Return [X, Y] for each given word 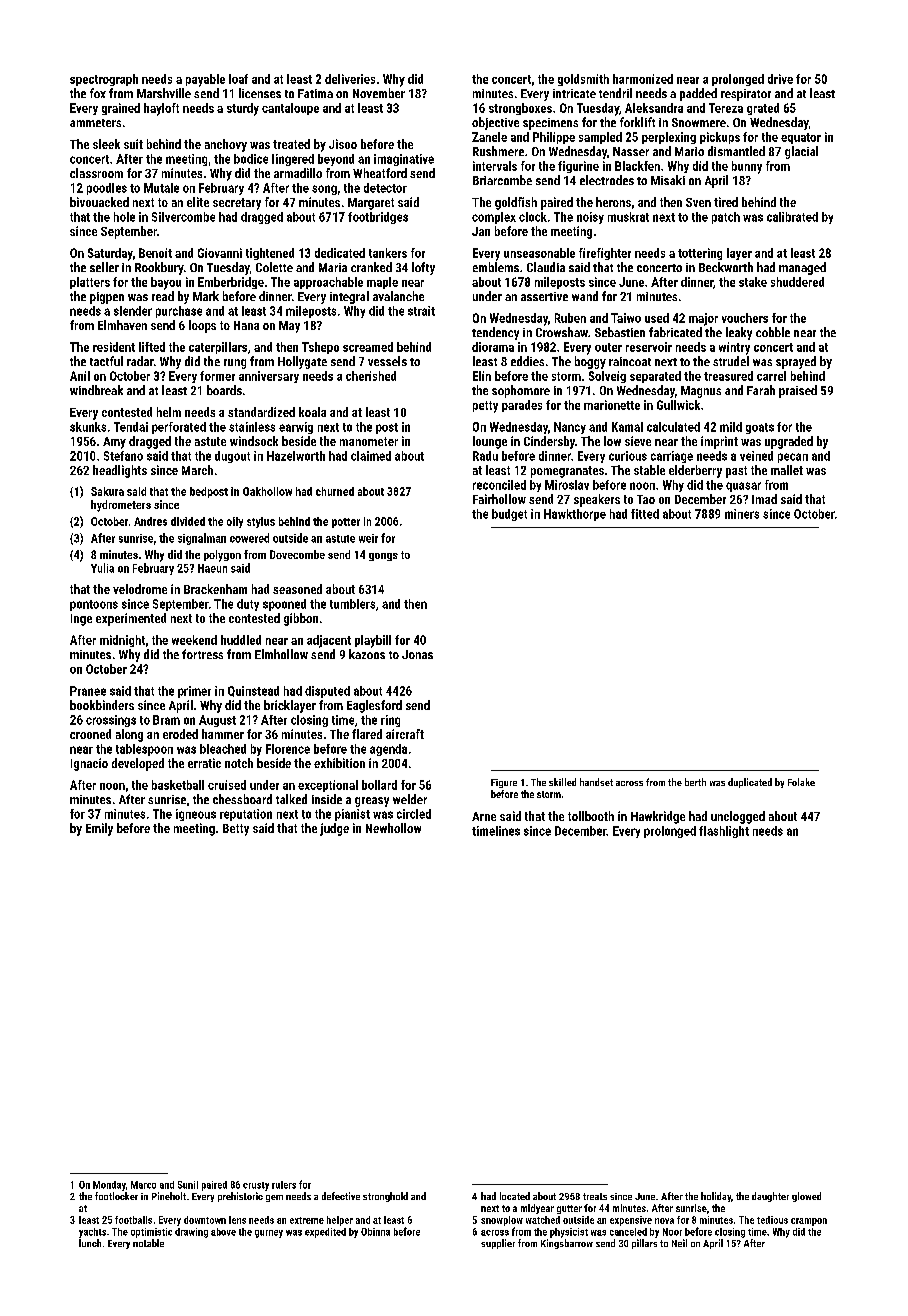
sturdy [243, 109]
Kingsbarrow [567, 1244]
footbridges [378, 218]
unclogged [738, 817]
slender [133, 311]
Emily [99, 829]
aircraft [405, 734]
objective [495, 123]
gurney [269, 1234]
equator [801, 138]
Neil [679, 1243]
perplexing [669, 138]
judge [334, 829]
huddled [241, 640]
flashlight [724, 832]
